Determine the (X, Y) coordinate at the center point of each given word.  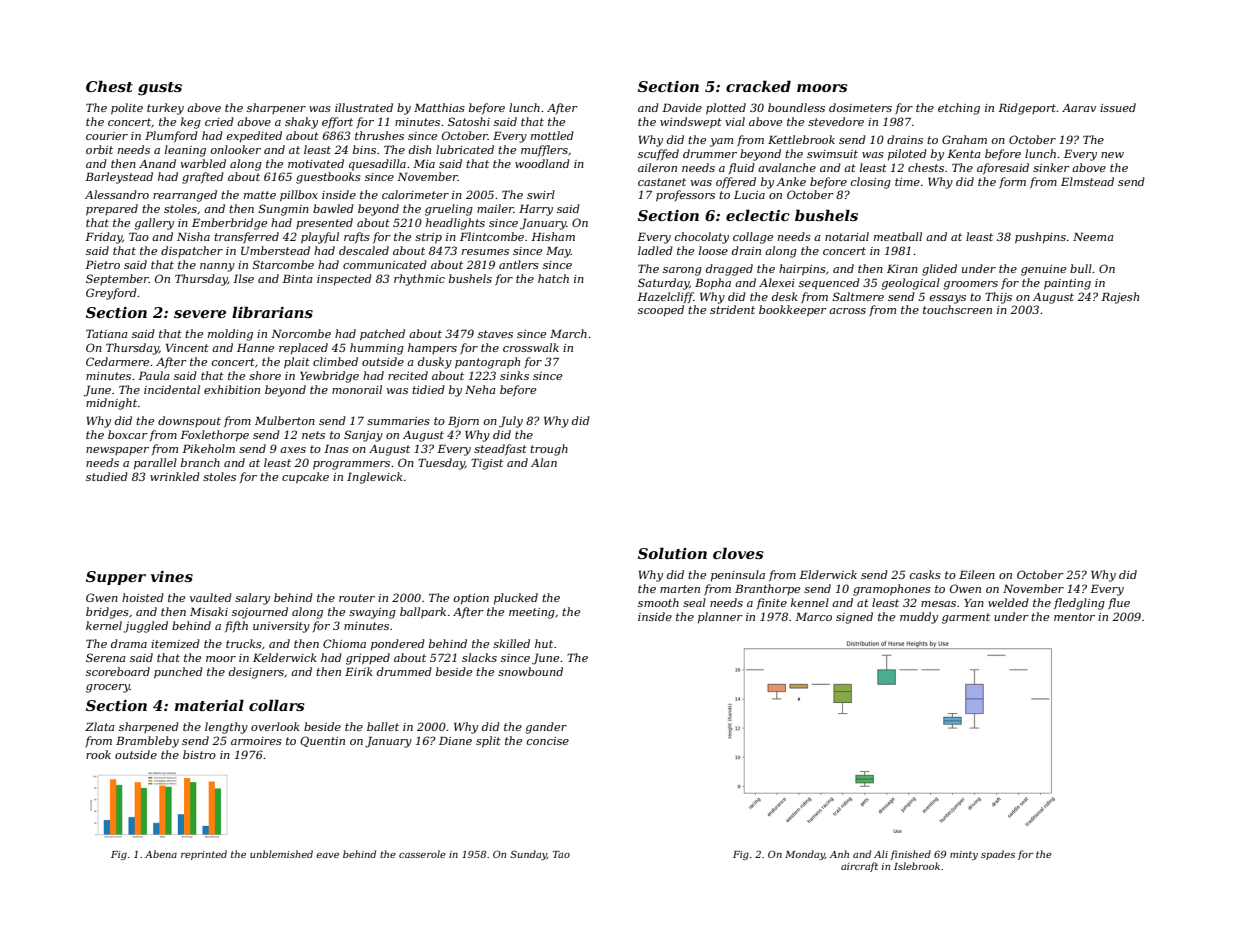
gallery (154, 224)
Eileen (977, 574)
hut (544, 643)
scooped (661, 311)
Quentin (322, 741)
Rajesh (1120, 298)
